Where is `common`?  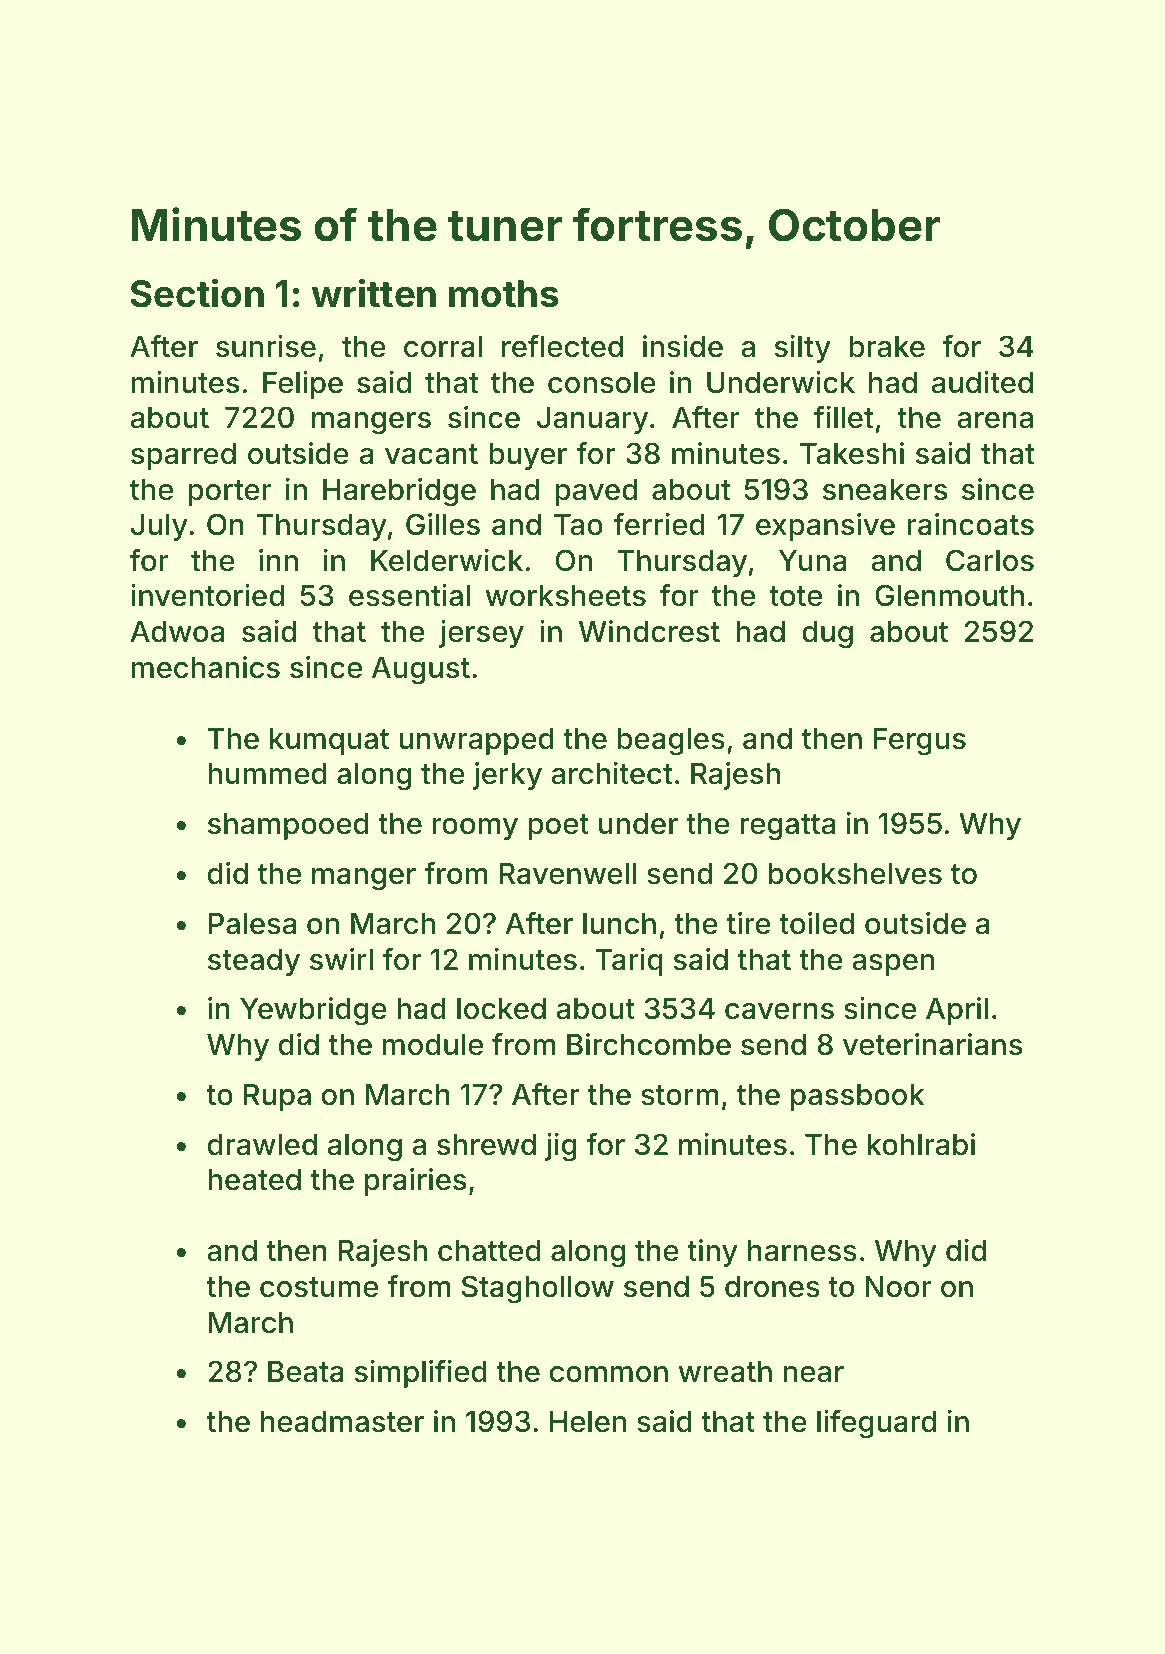 common is located at coordinates (609, 1374).
